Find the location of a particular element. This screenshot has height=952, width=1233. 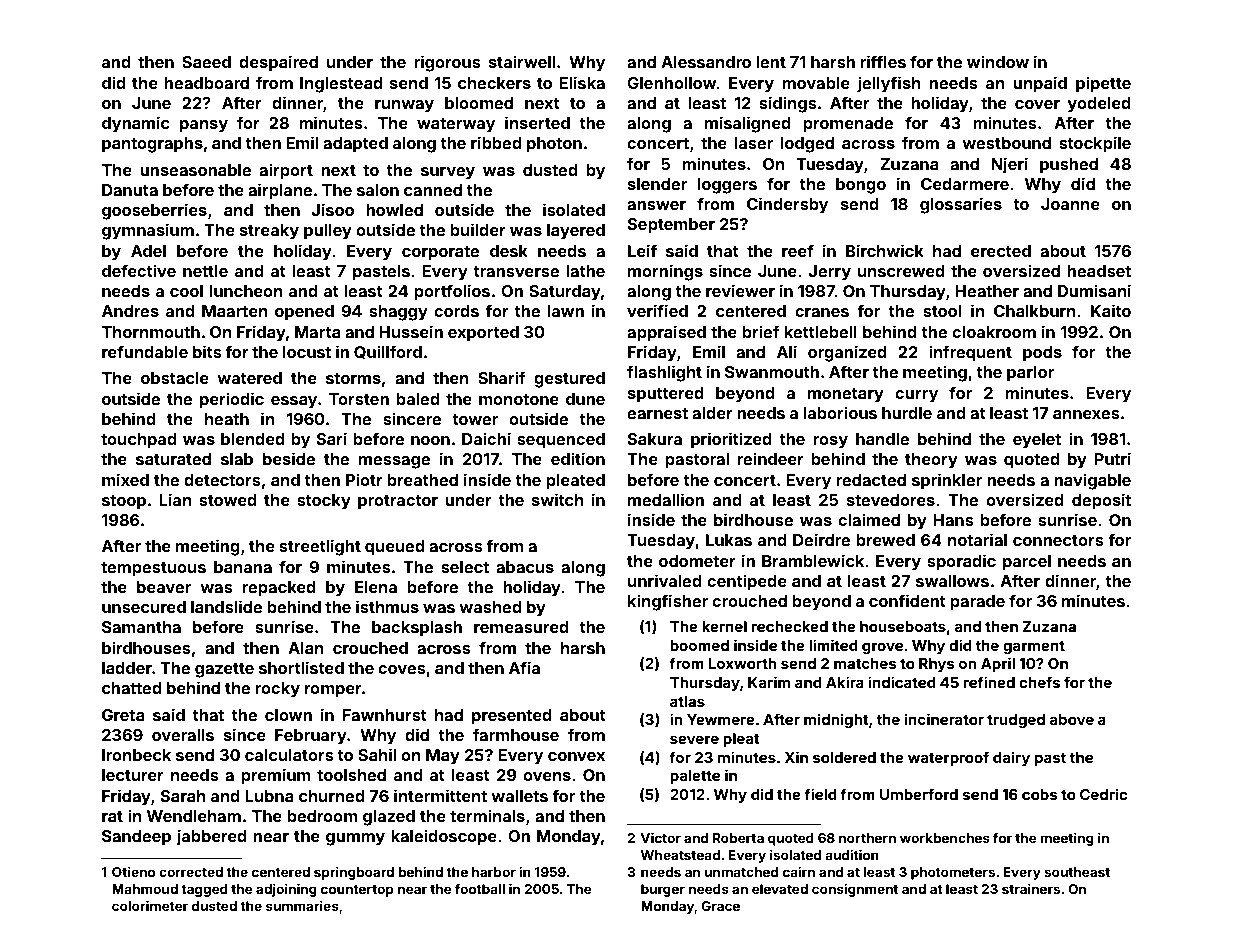

eyelet is located at coordinates (1037, 441).
